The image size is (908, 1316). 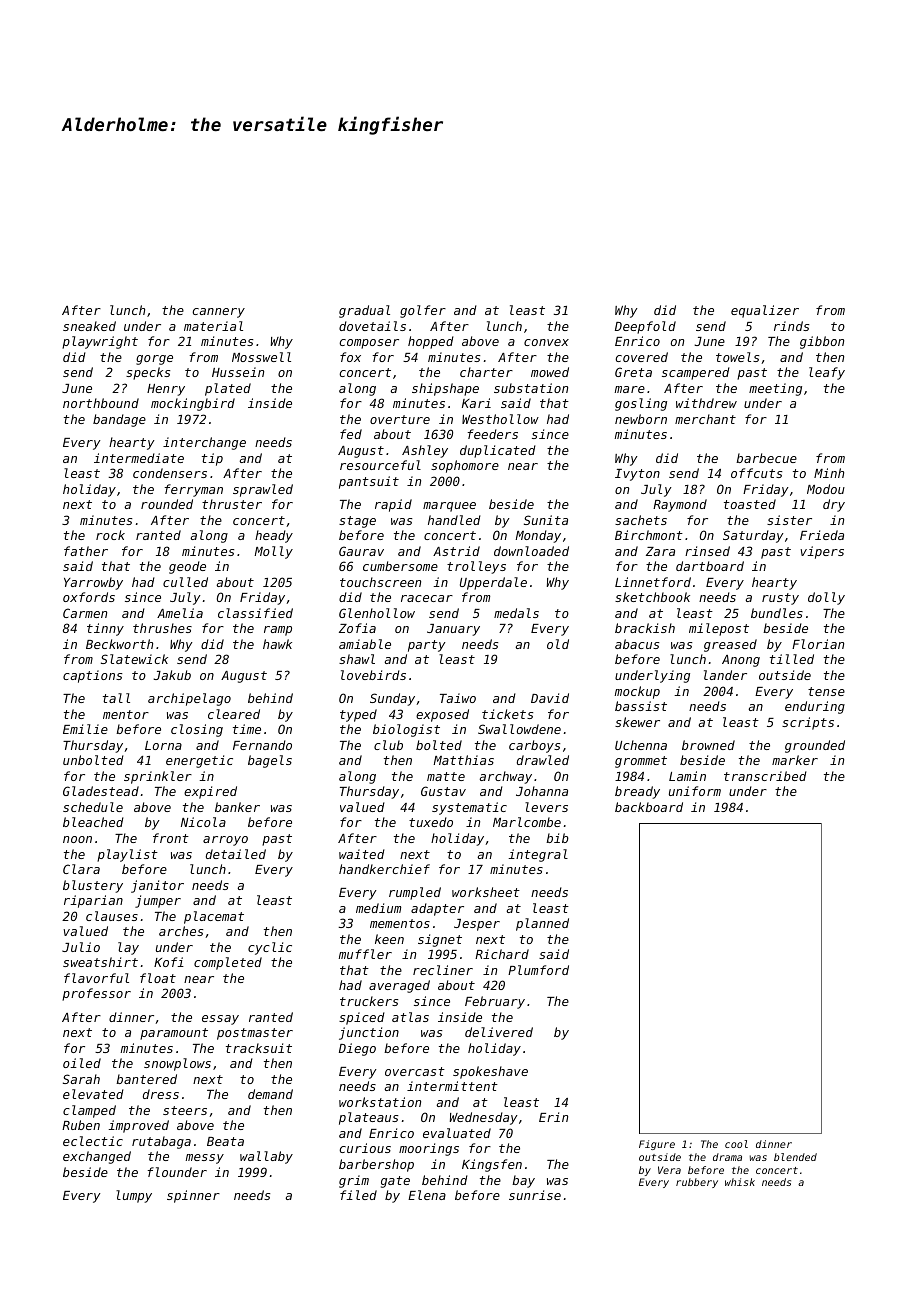 What do you see at coordinates (446, 776) in the screenshot?
I see `matte` at bounding box center [446, 776].
